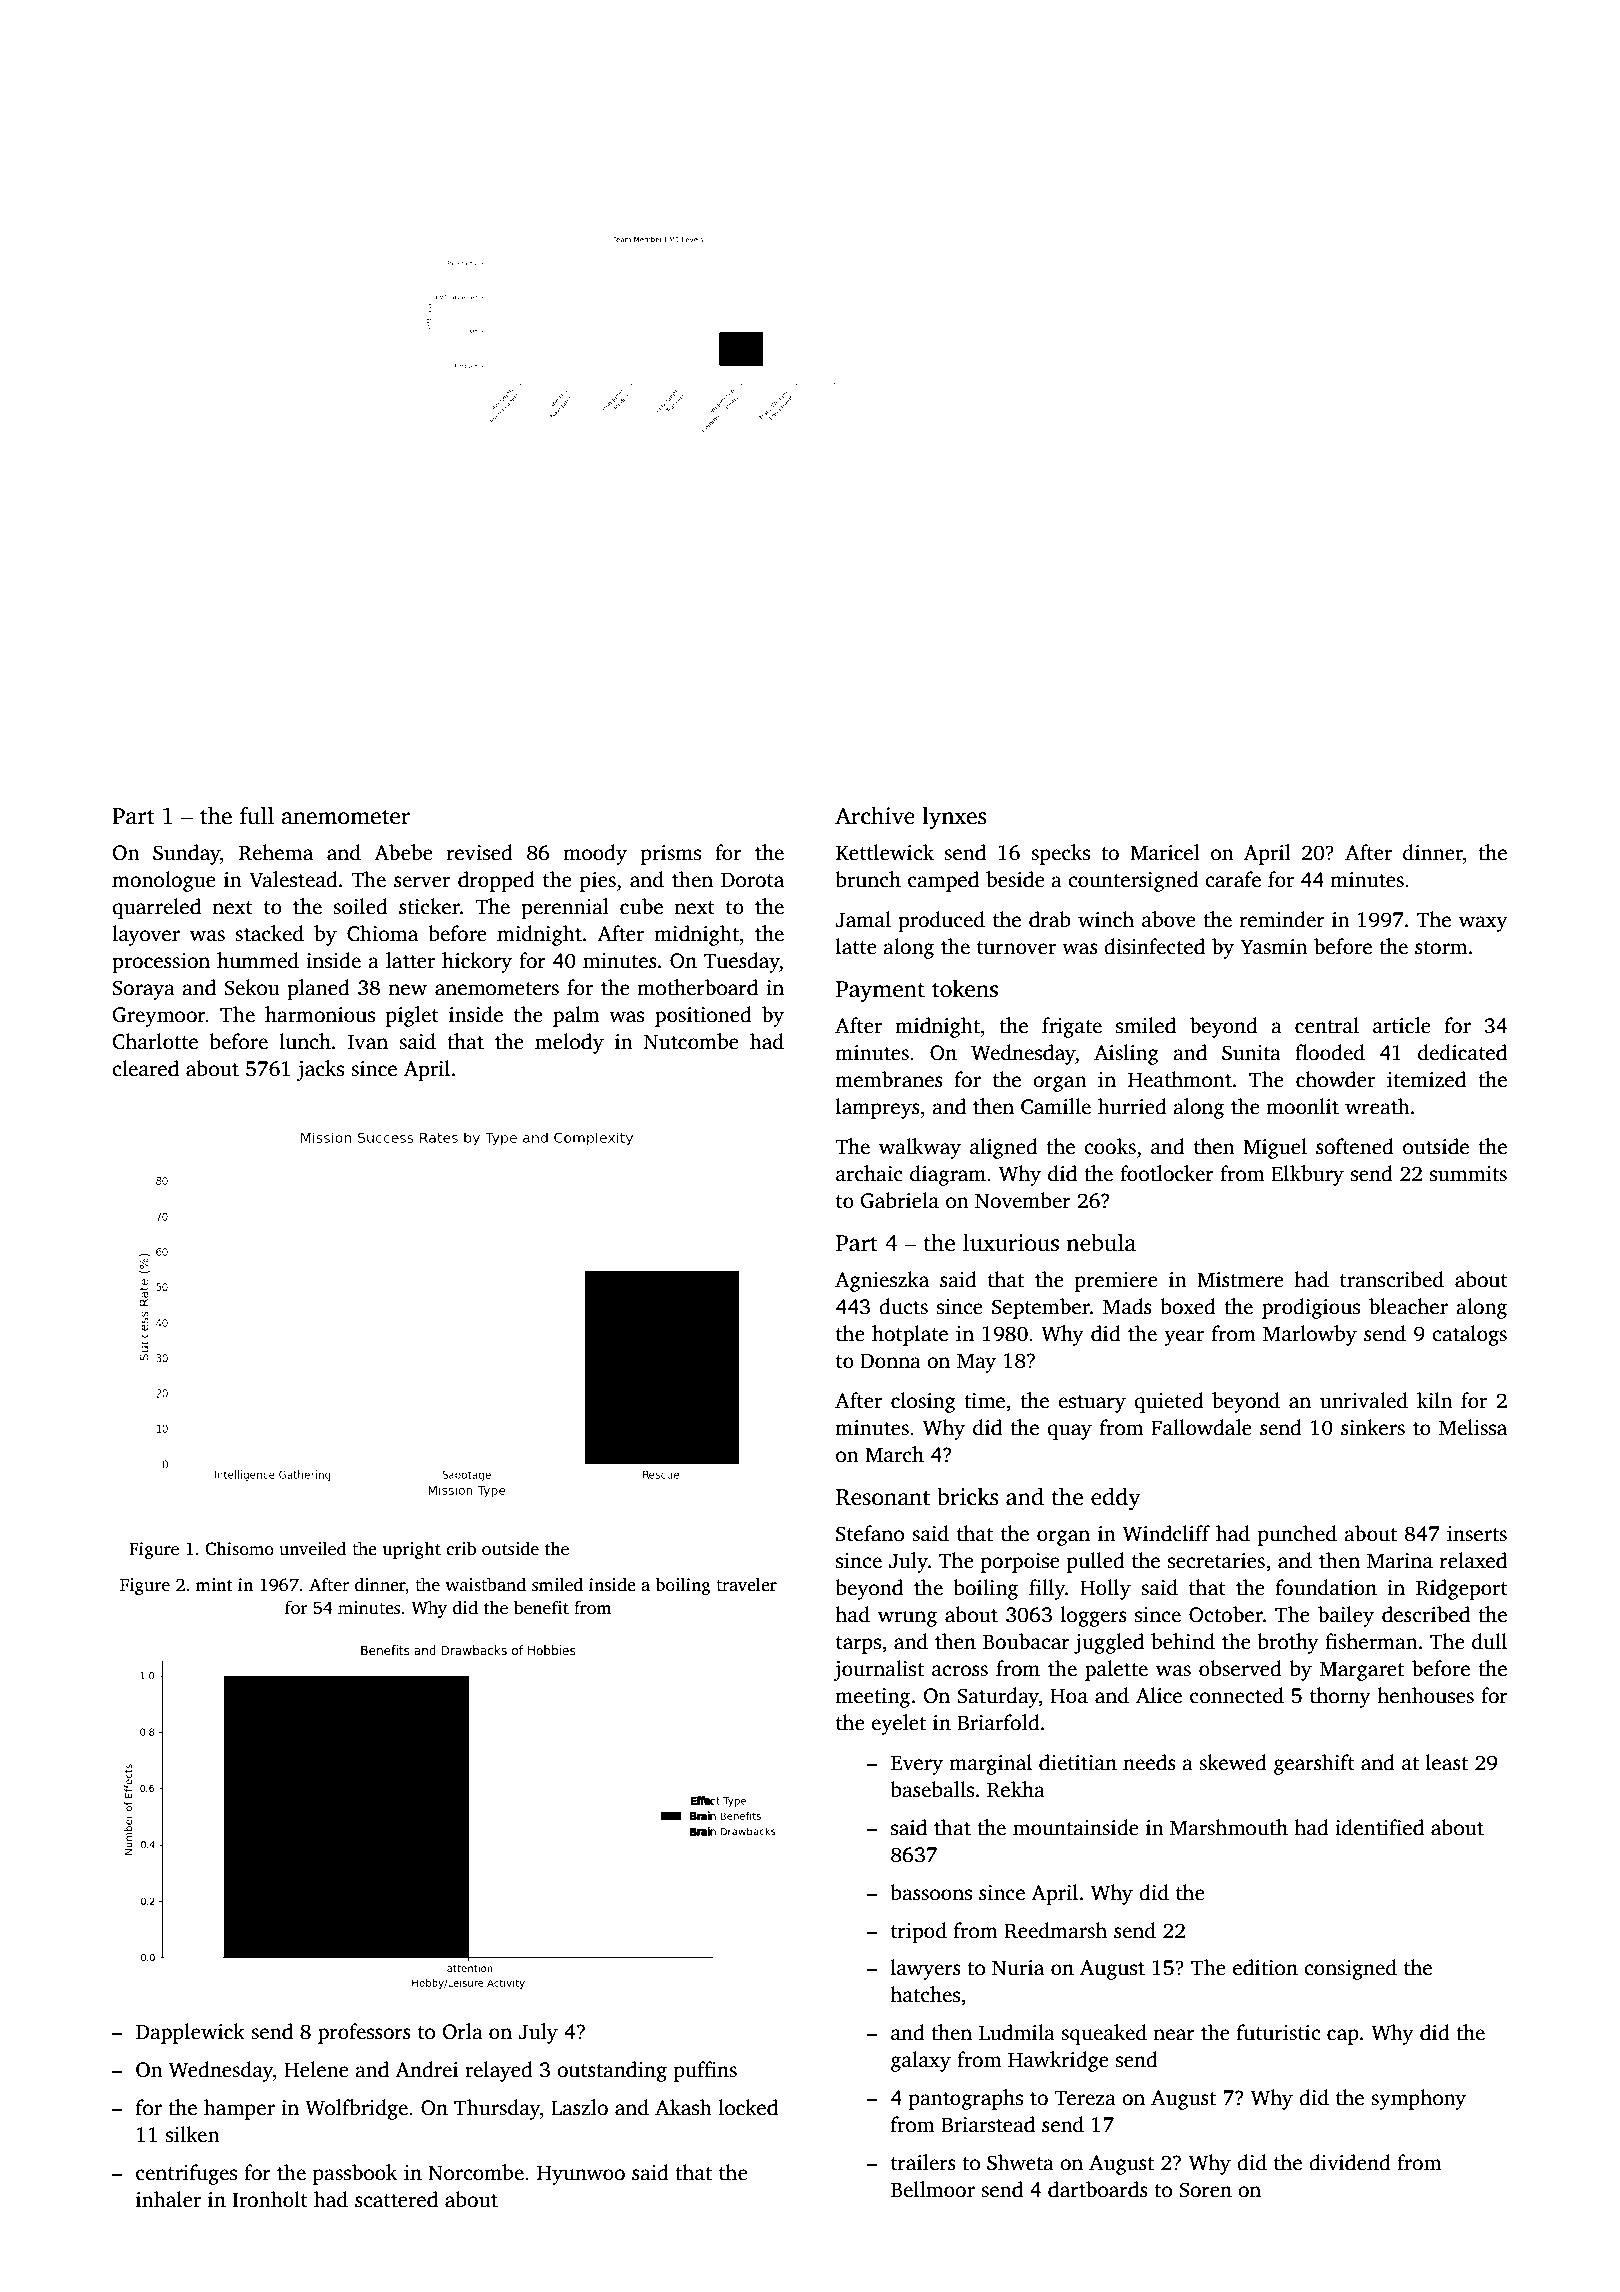 This page has height=2292, width=1620. Describe the element at coordinates (869, 1173) in the page. I see `archaic` at that location.
